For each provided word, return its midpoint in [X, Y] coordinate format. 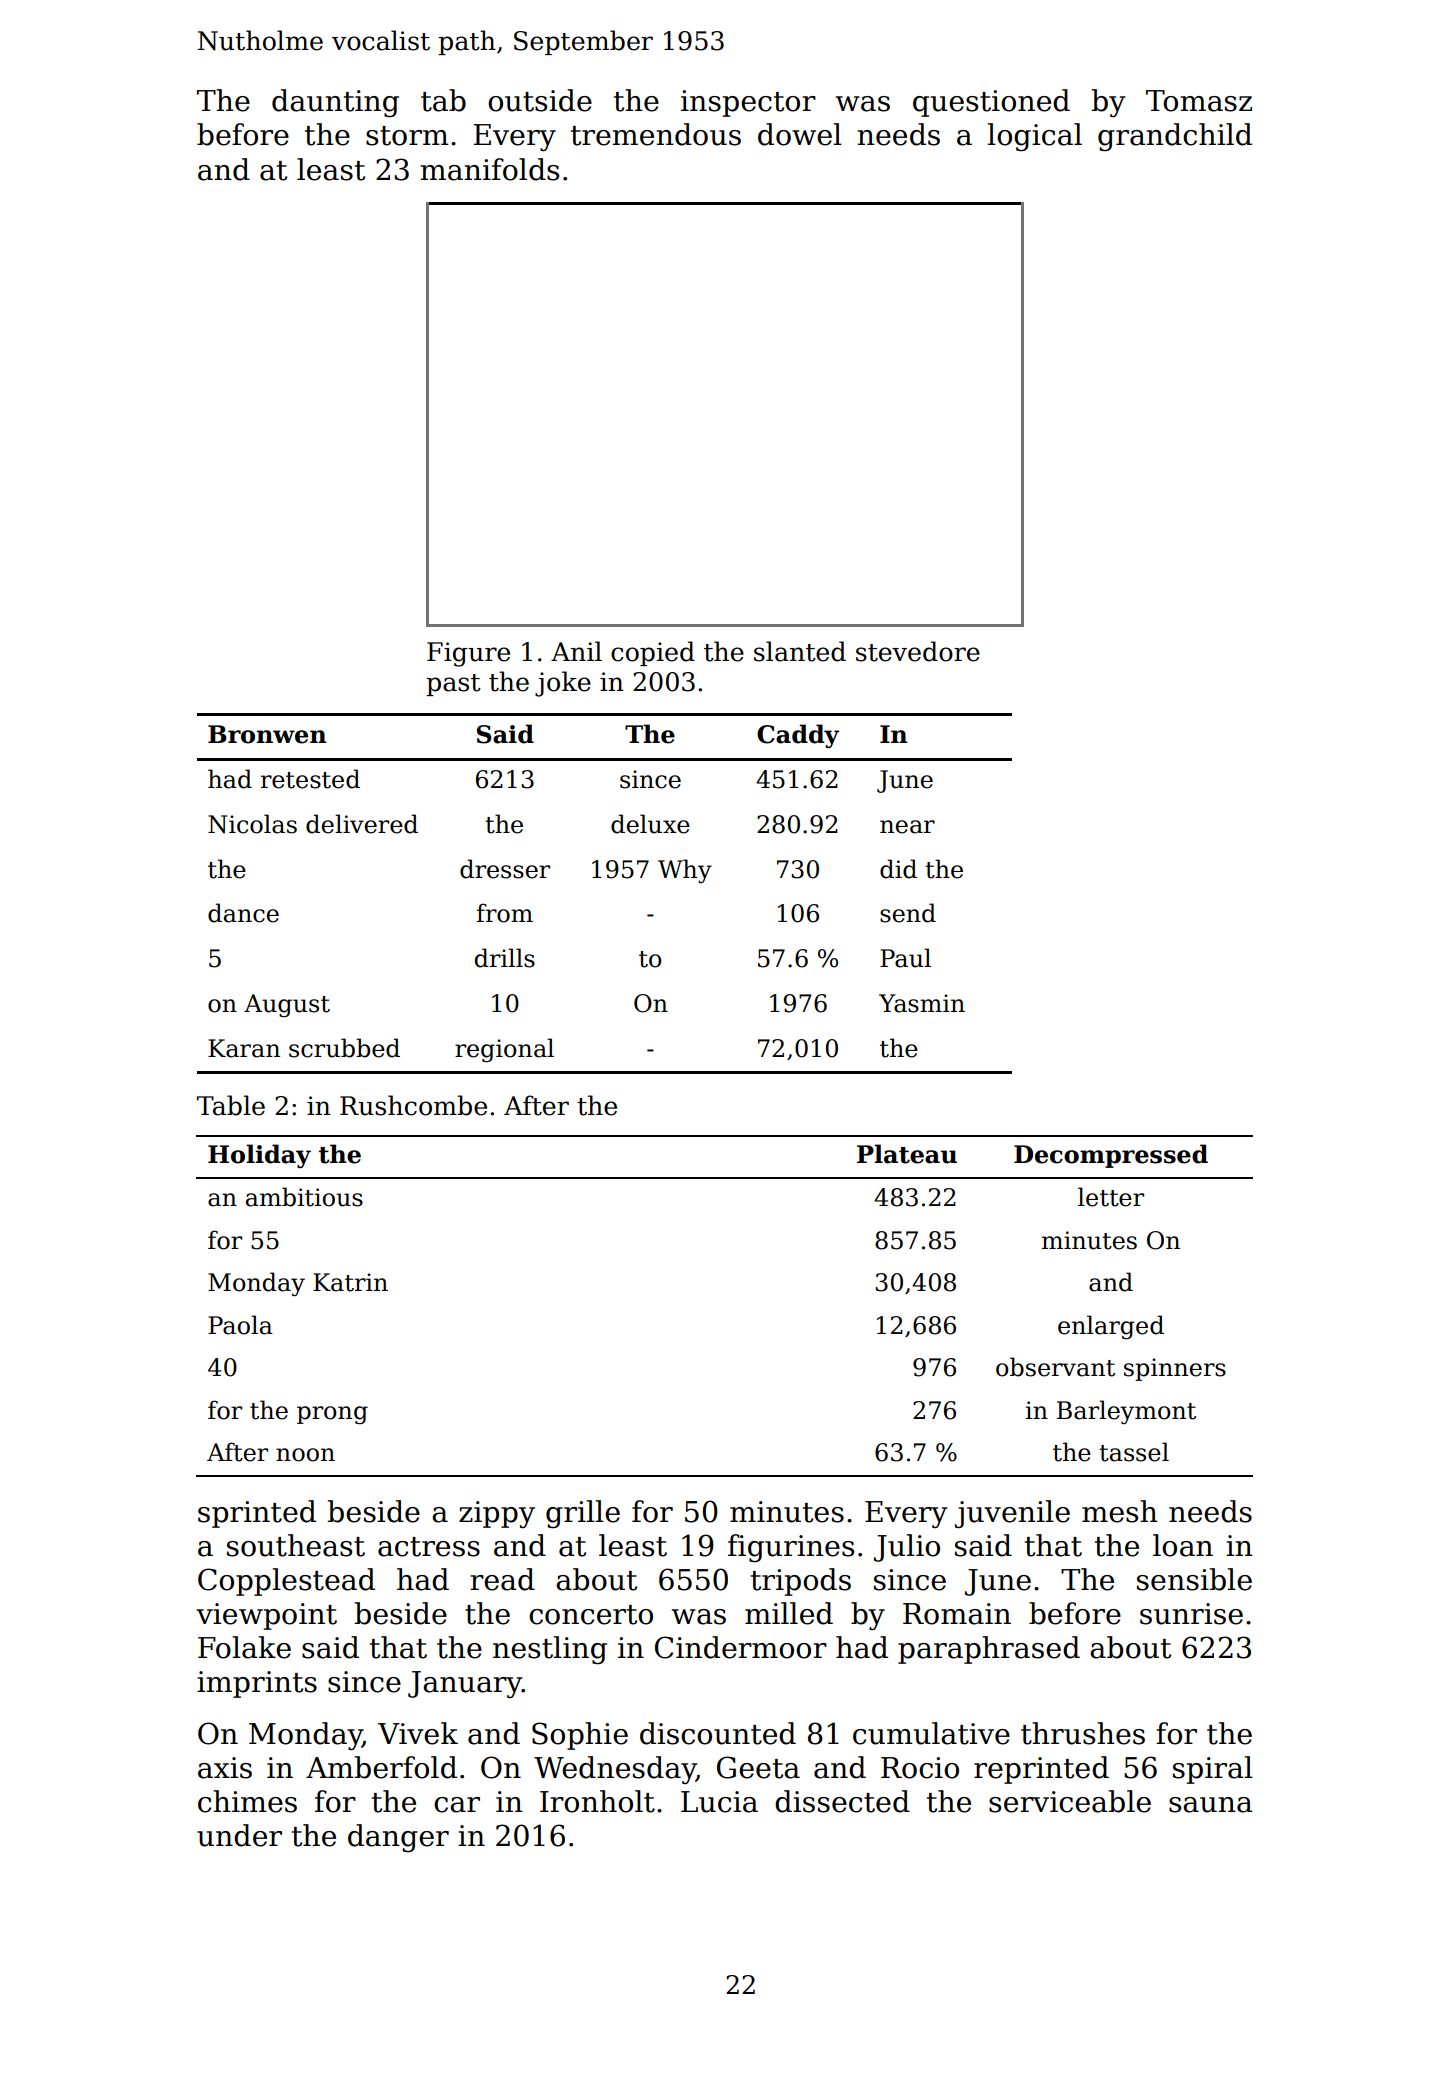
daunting [335, 103]
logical [1034, 137]
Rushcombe [413, 1105]
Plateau [907, 1154]
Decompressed [1111, 1156]
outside [540, 100]
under [239, 1835]
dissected [842, 1801]
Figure [468, 654]
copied [653, 653]
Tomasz [1199, 101]
